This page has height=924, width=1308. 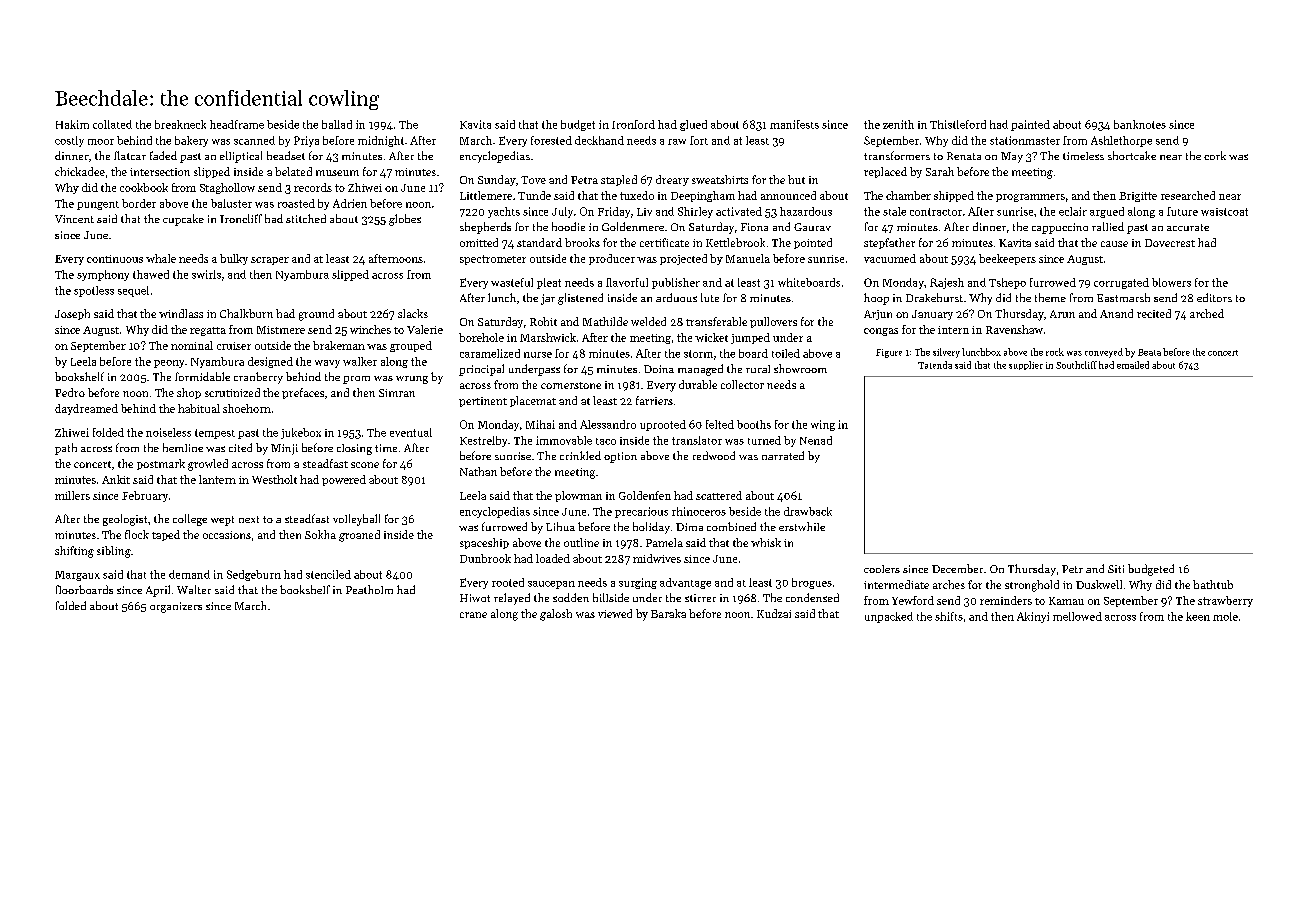 What do you see at coordinates (720, 179) in the page?
I see `sweatshirts` at bounding box center [720, 179].
